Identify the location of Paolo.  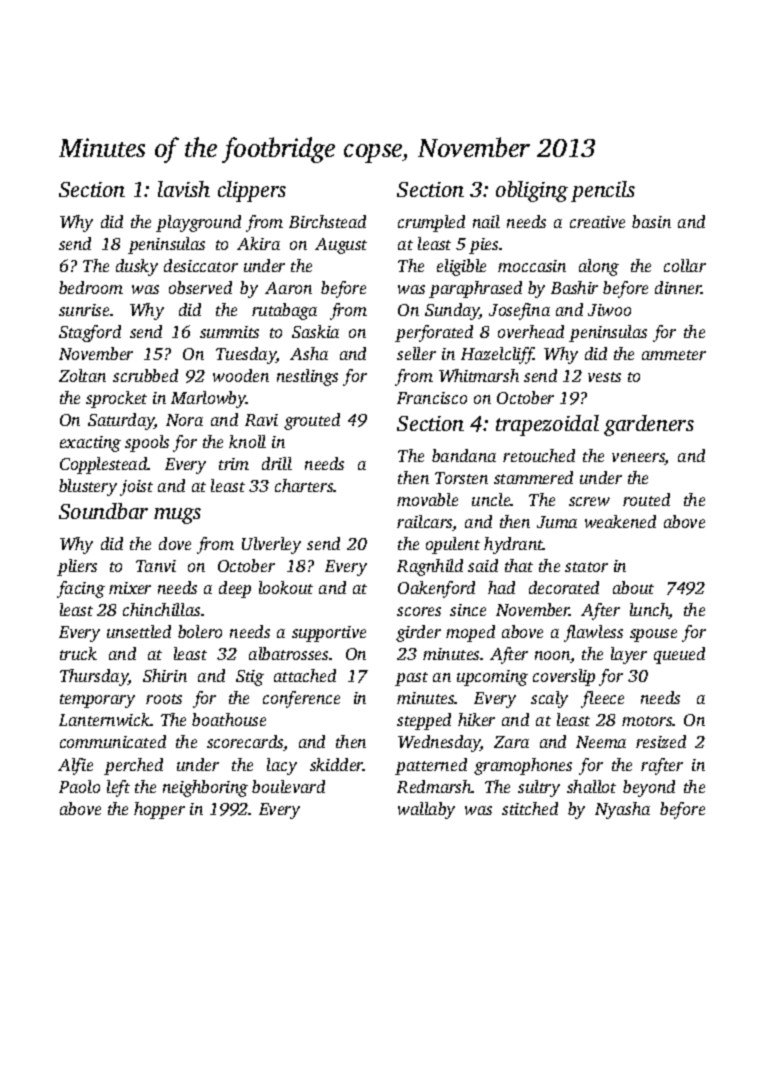
(79, 786).
